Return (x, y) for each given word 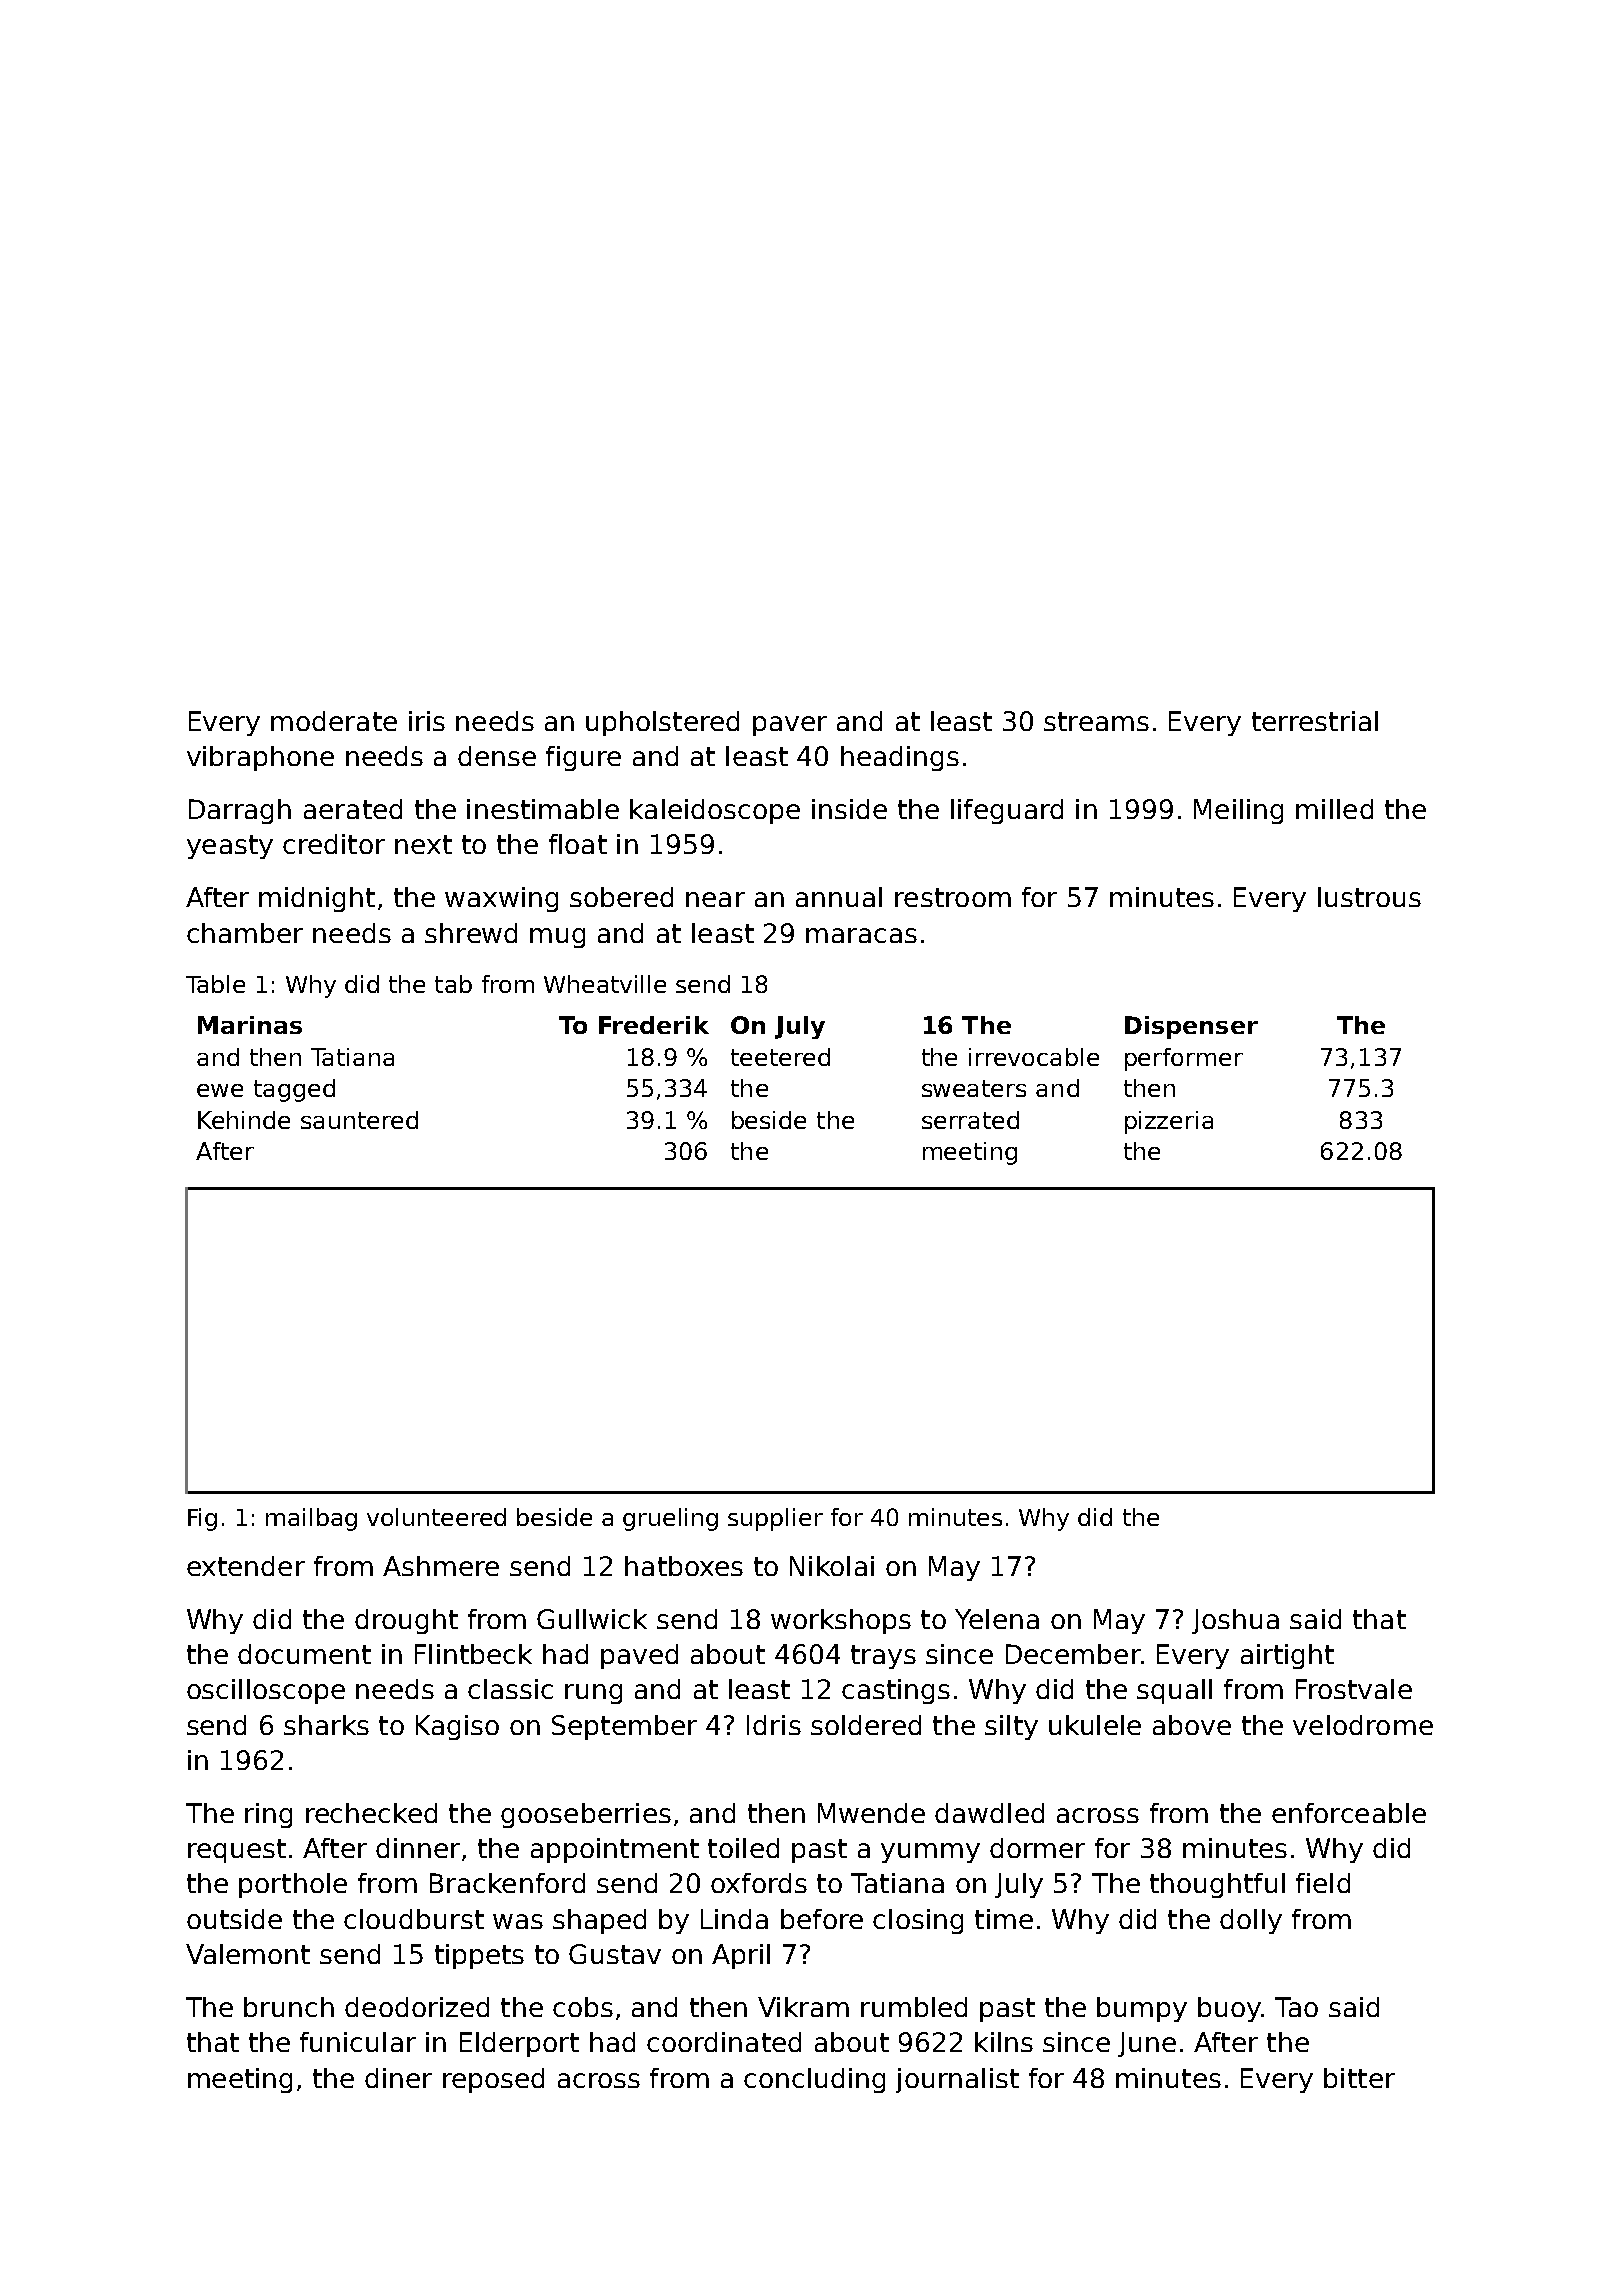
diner (398, 2078)
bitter (1359, 2078)
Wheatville (605, 984)
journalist (957, 2080)
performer (1184, 1059)
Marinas (250, 1025)
